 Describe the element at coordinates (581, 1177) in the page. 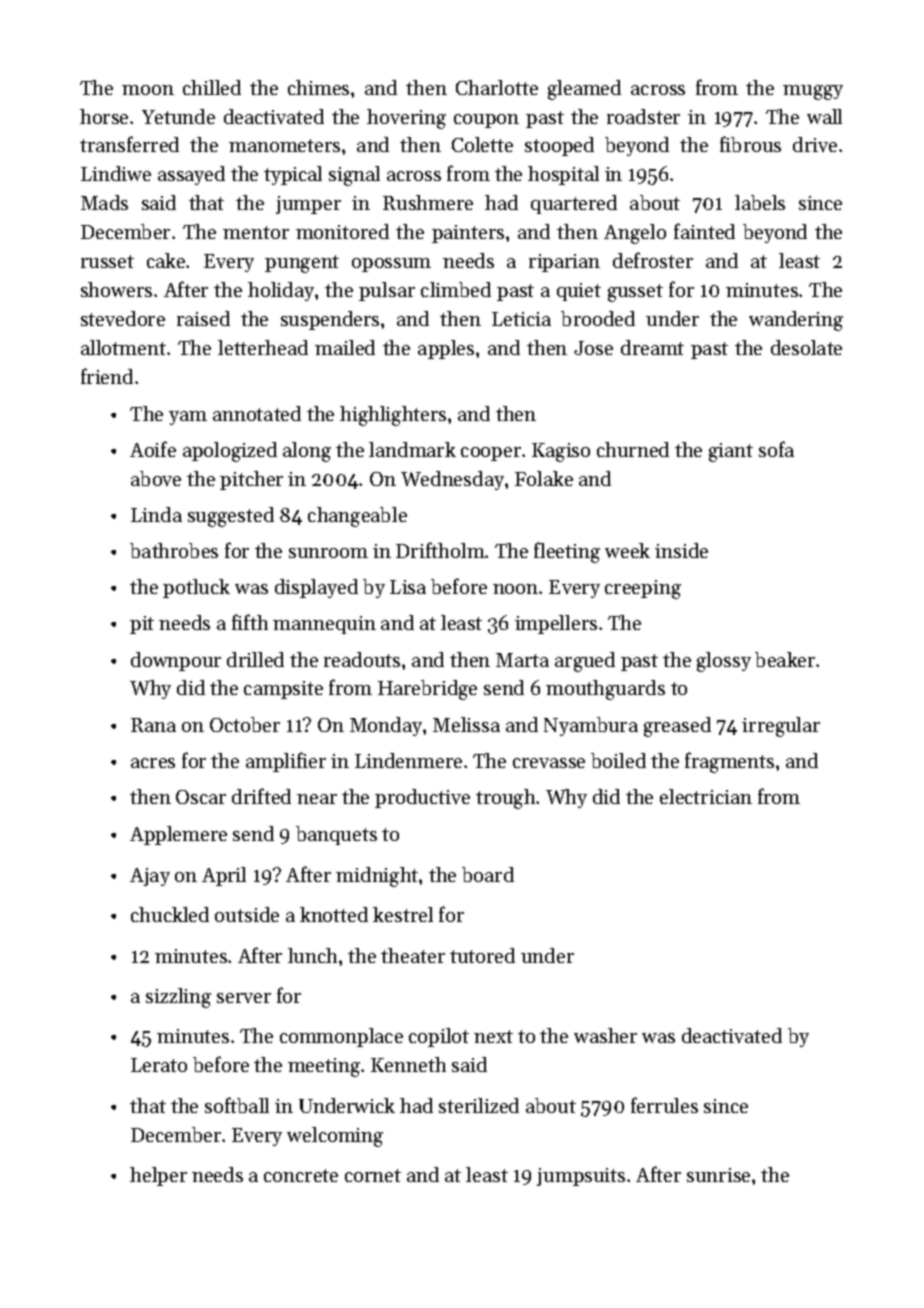

I see `jumpsuits` at that location.
